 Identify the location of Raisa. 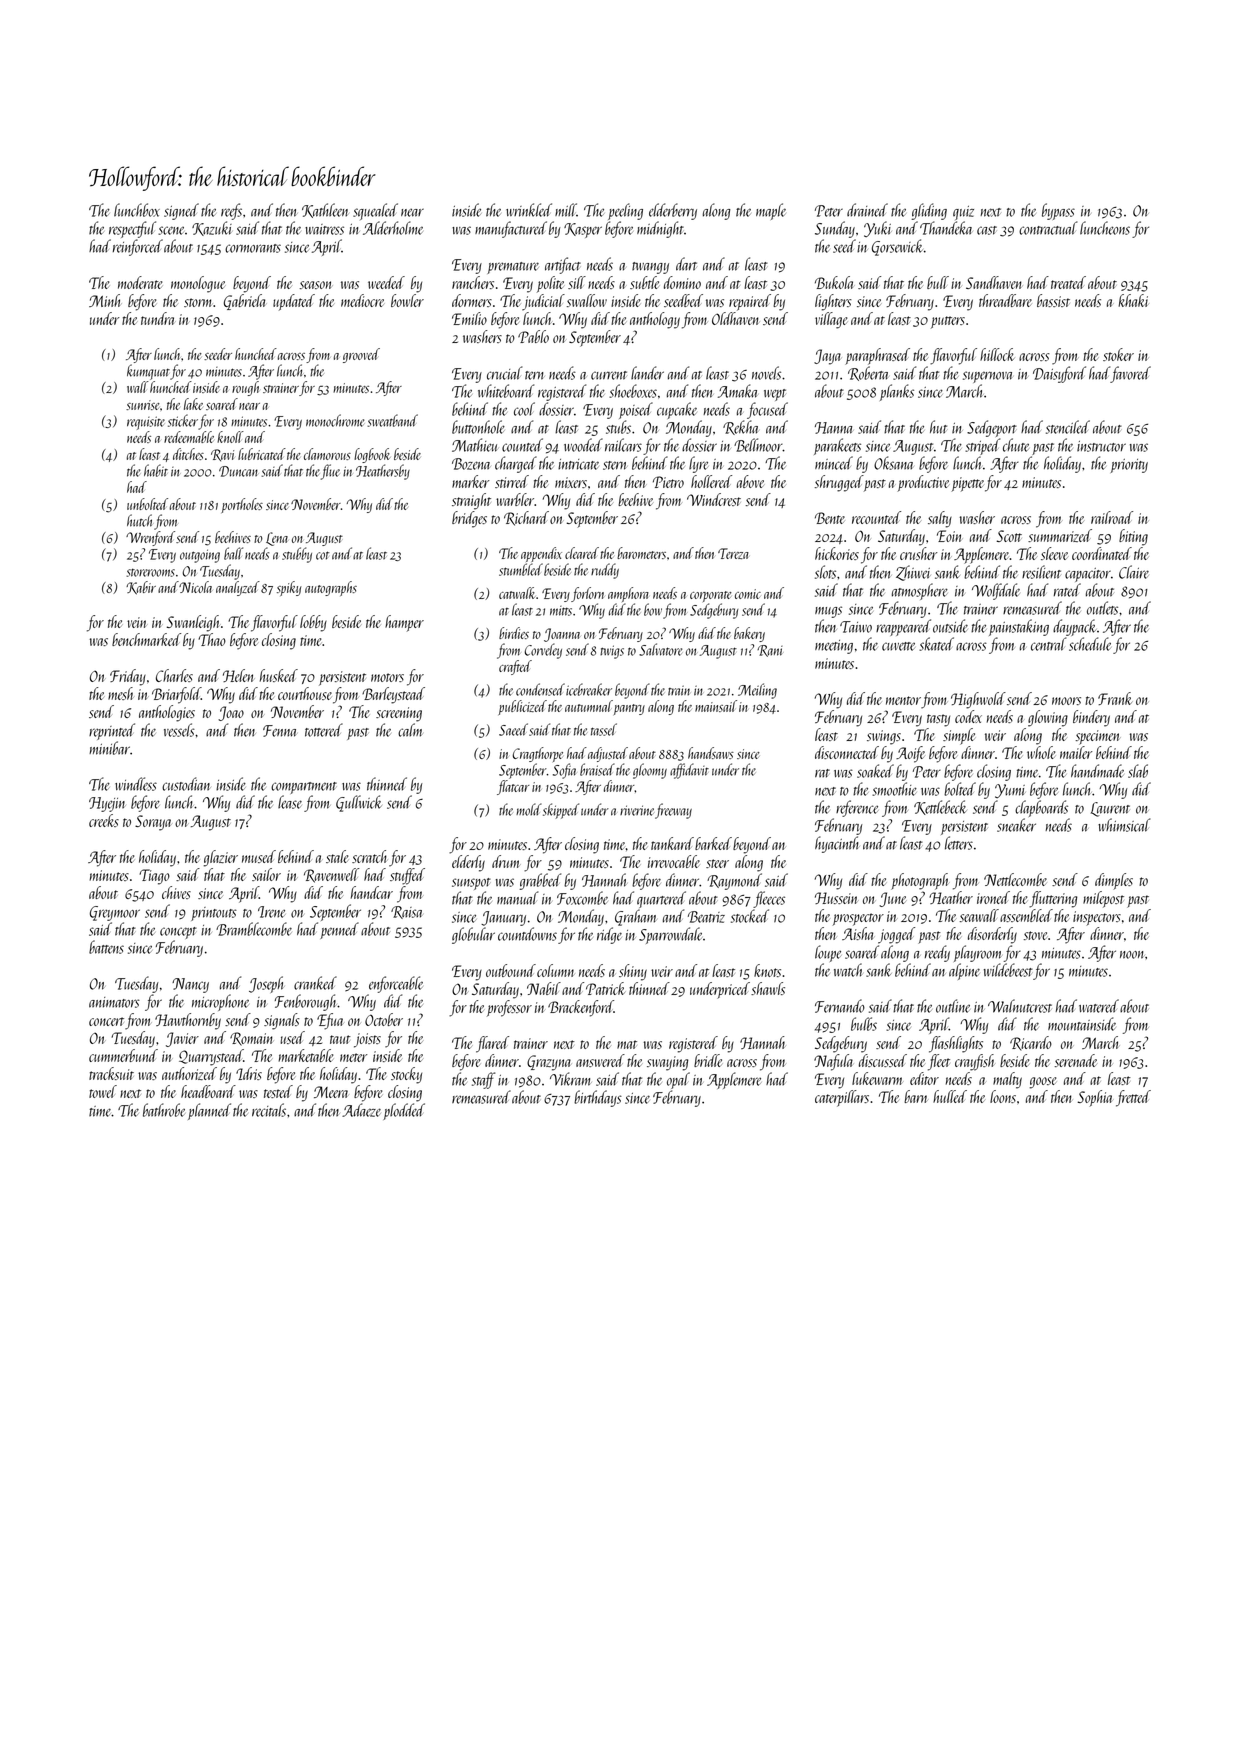
(406, 912).
